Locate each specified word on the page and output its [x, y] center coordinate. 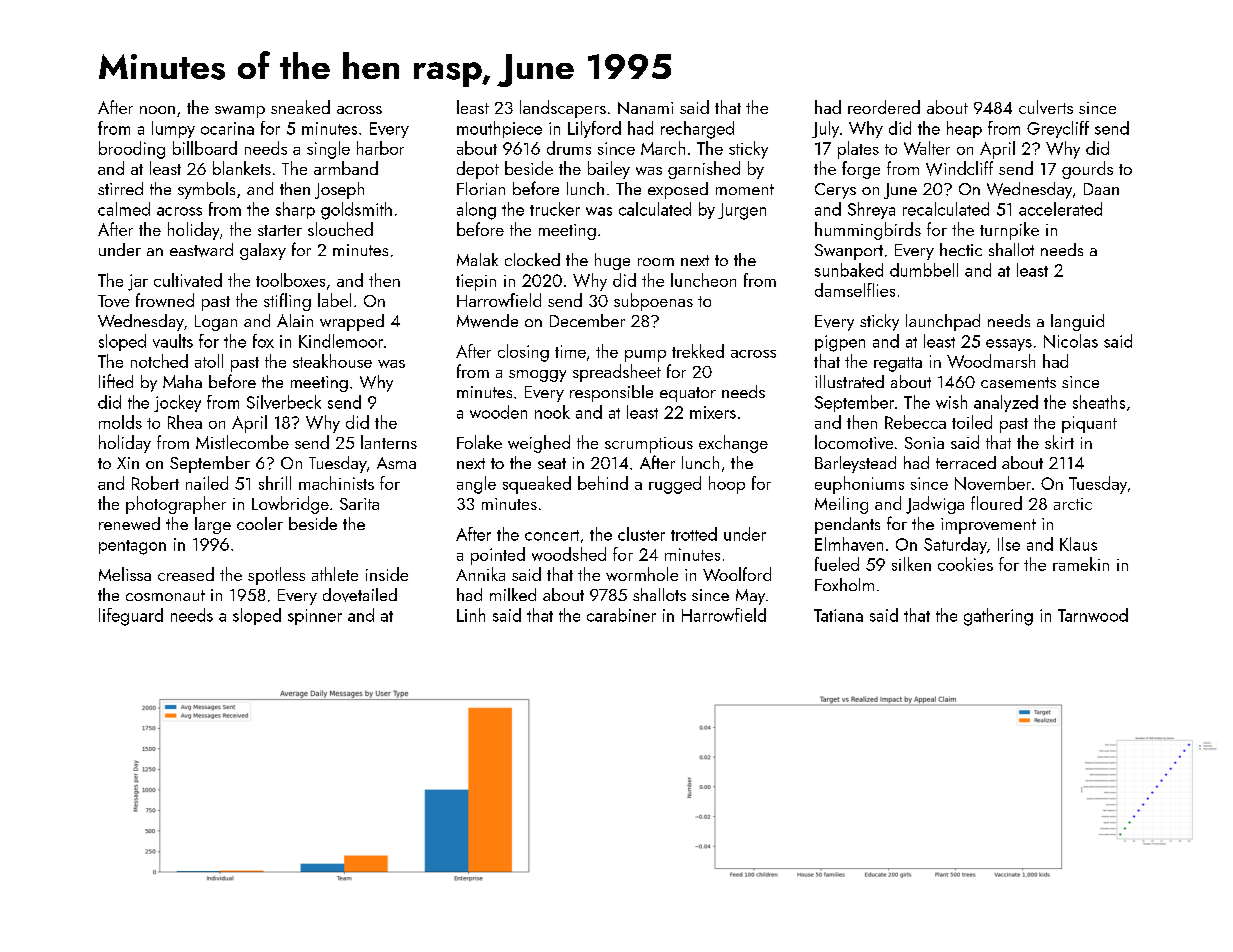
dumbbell [924, 270]
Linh [471, 615]
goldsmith [356, 211]
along [476, 211]
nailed [207, 483]
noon [157, 110]
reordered [884, 107]
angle [476, 485]
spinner [315, 617]
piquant [1089, 424]
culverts [1046, 107]
